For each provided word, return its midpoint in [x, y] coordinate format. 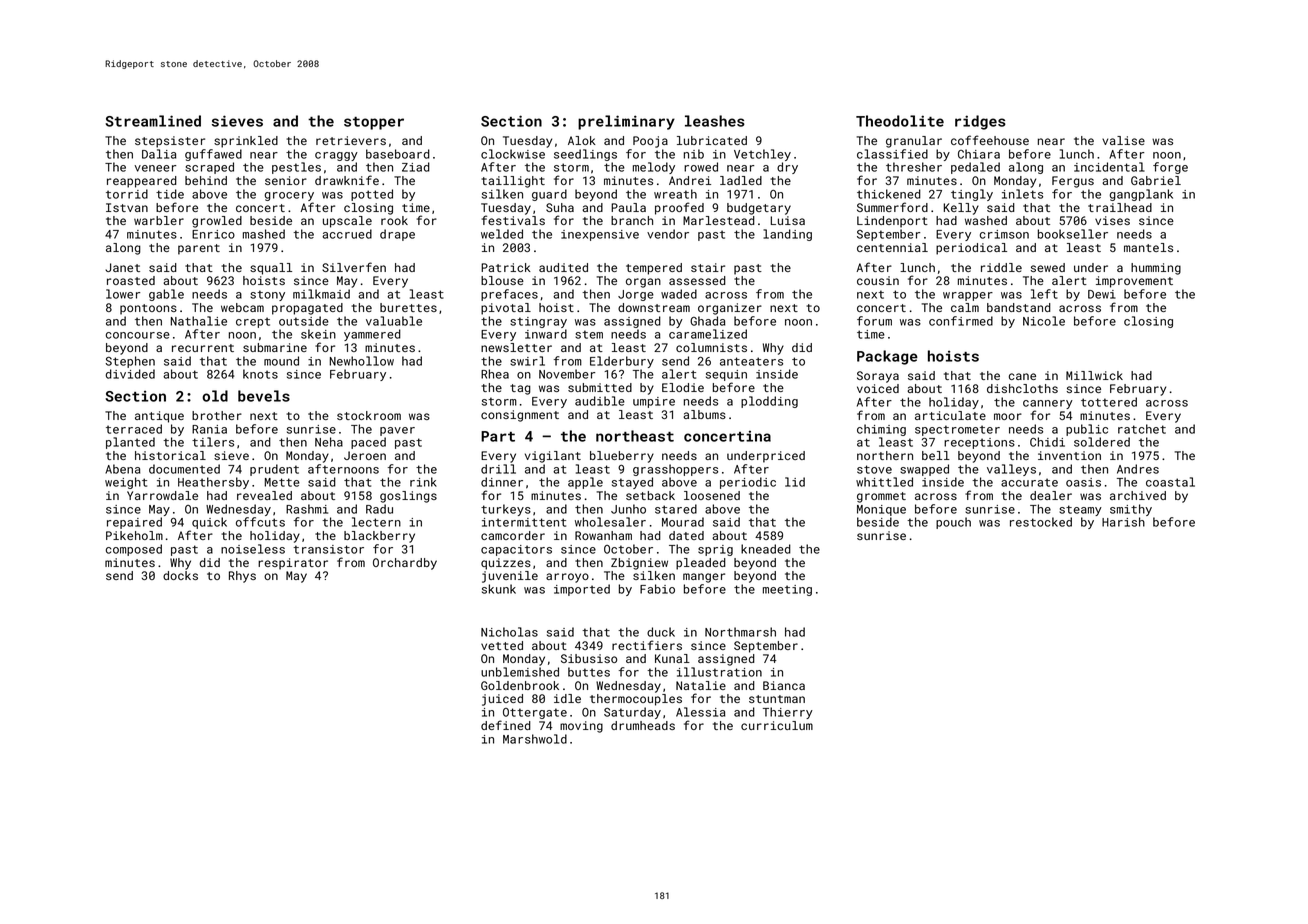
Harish [1123, 522]
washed [986, 220]
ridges [980, 122]
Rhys [242, 577]
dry [787, 168]
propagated [307, 309]
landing [787, 235]
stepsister [170, 142]
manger [704, 578]
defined [506, 725]
